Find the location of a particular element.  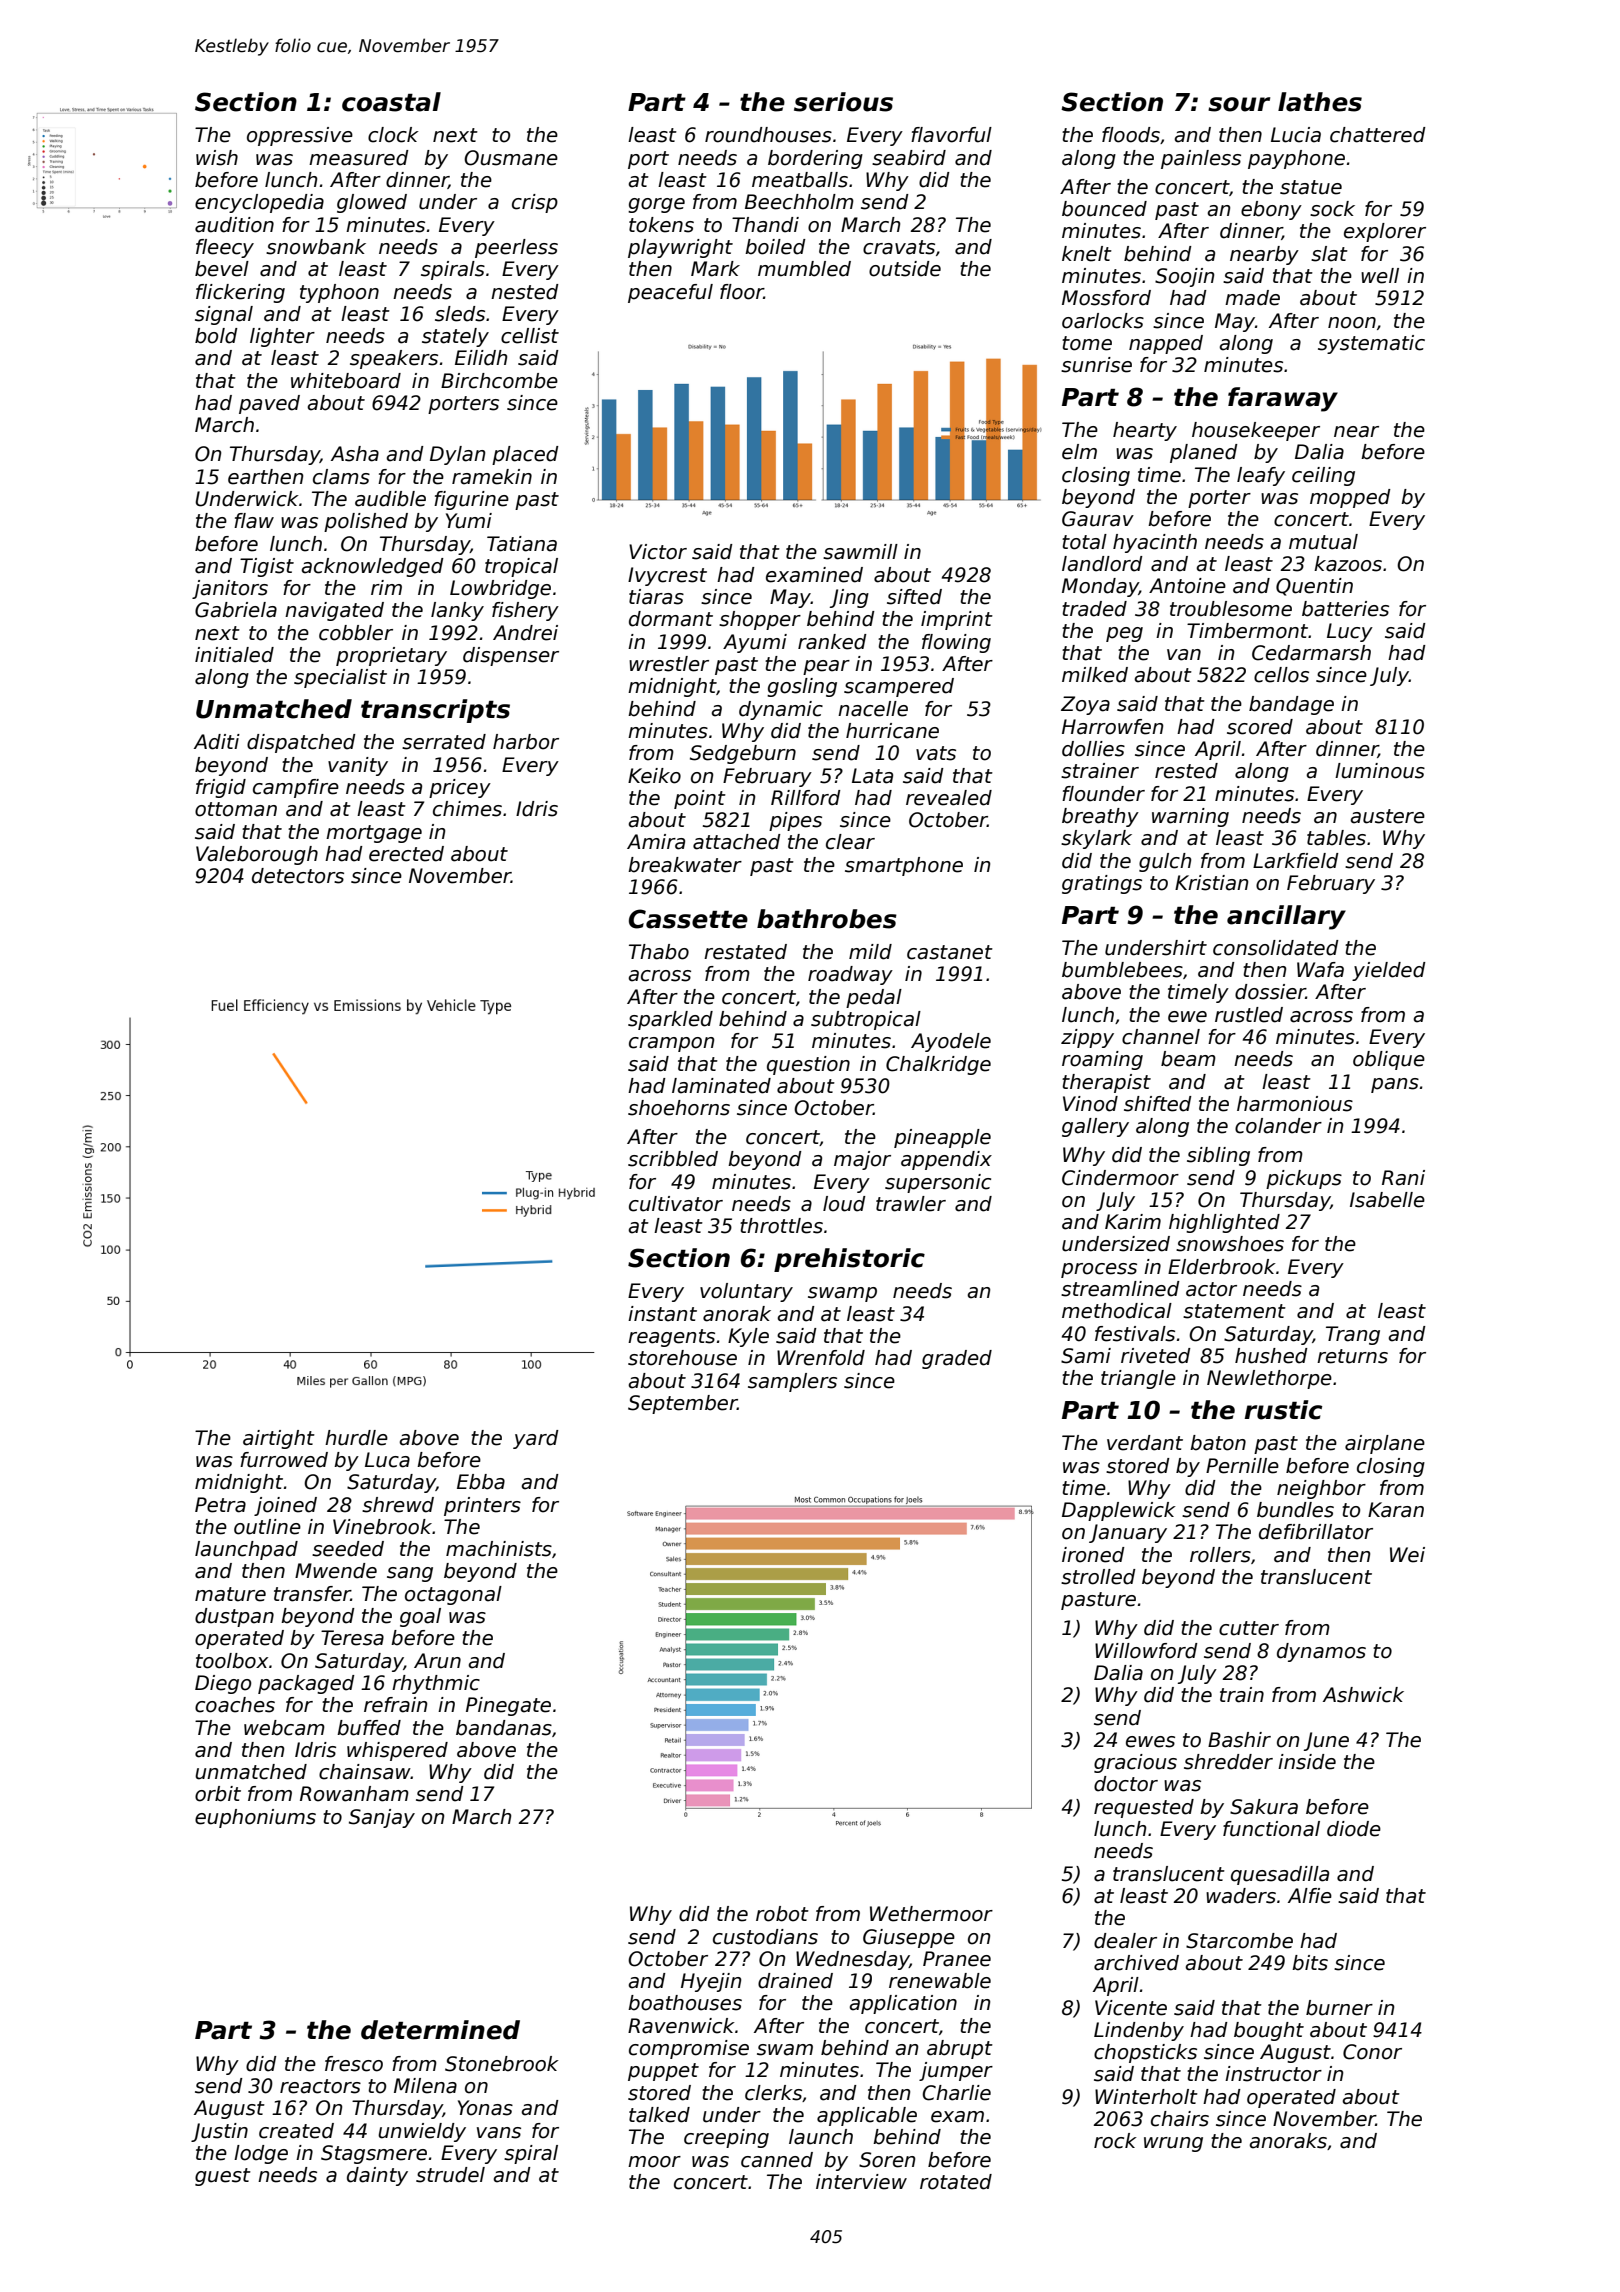

clams is located at coordinates (341, 477).
